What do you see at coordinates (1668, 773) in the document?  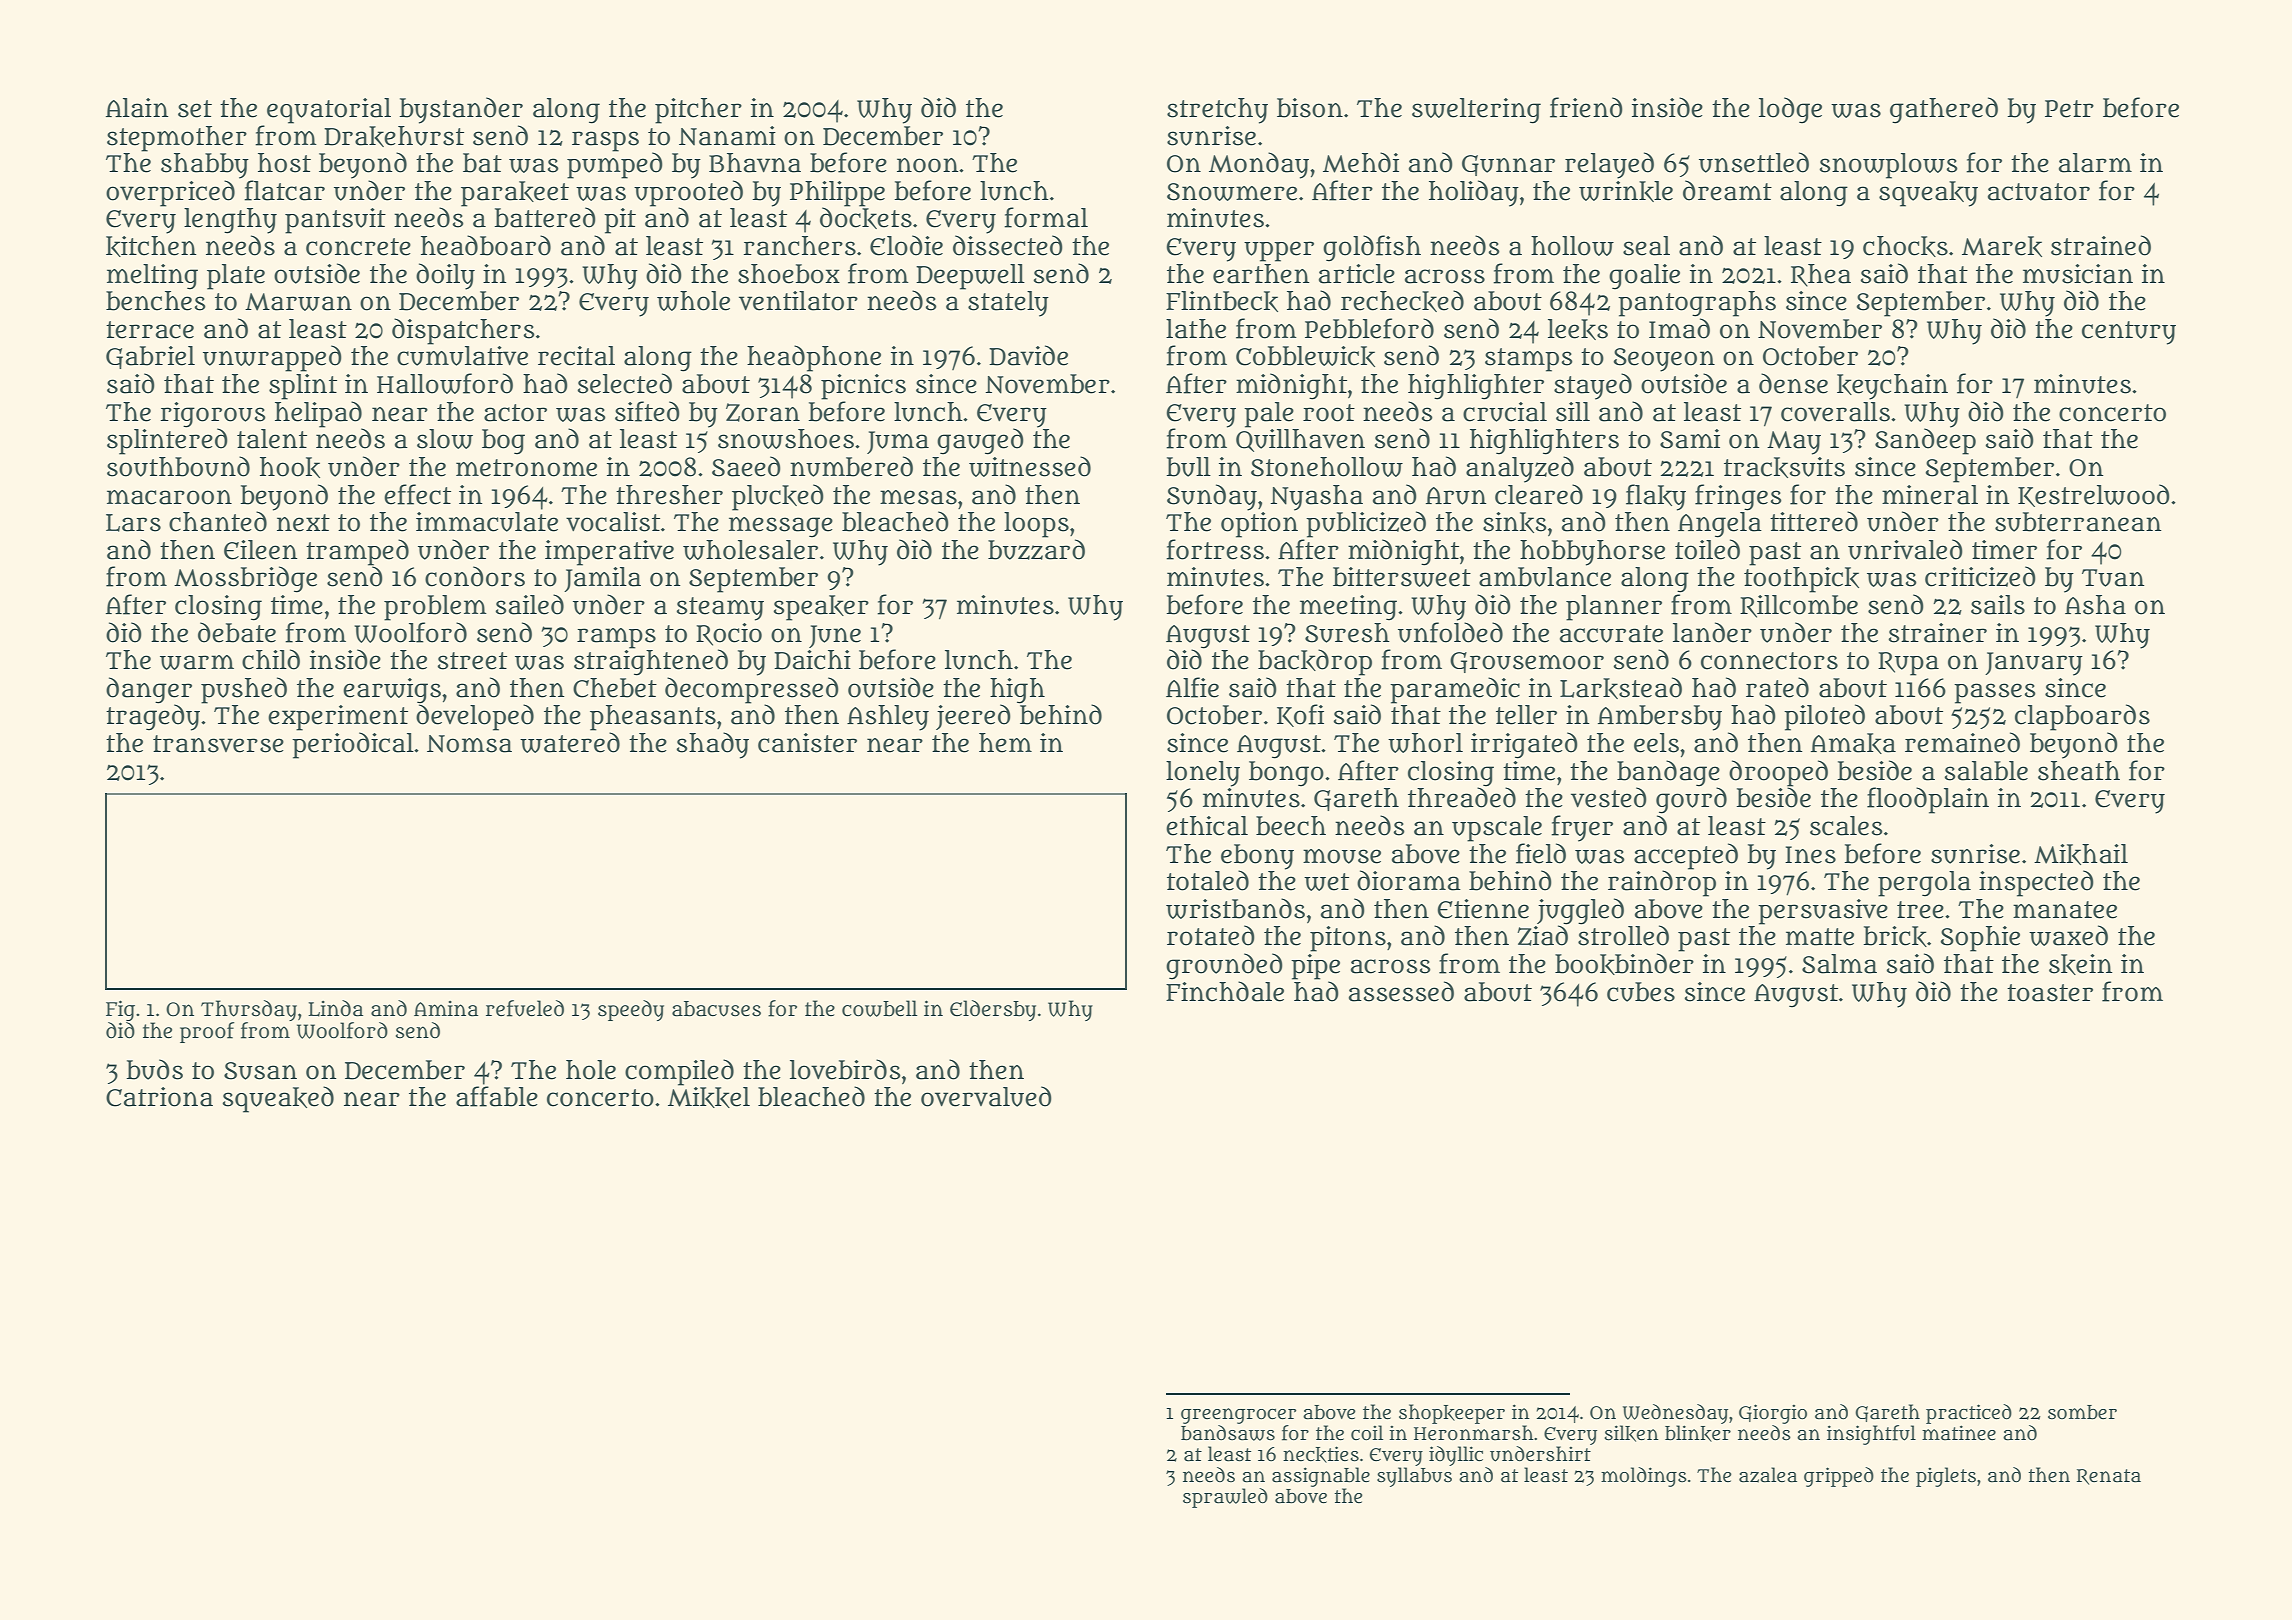 I see `bandage` at bounding box center [1668, 773].
